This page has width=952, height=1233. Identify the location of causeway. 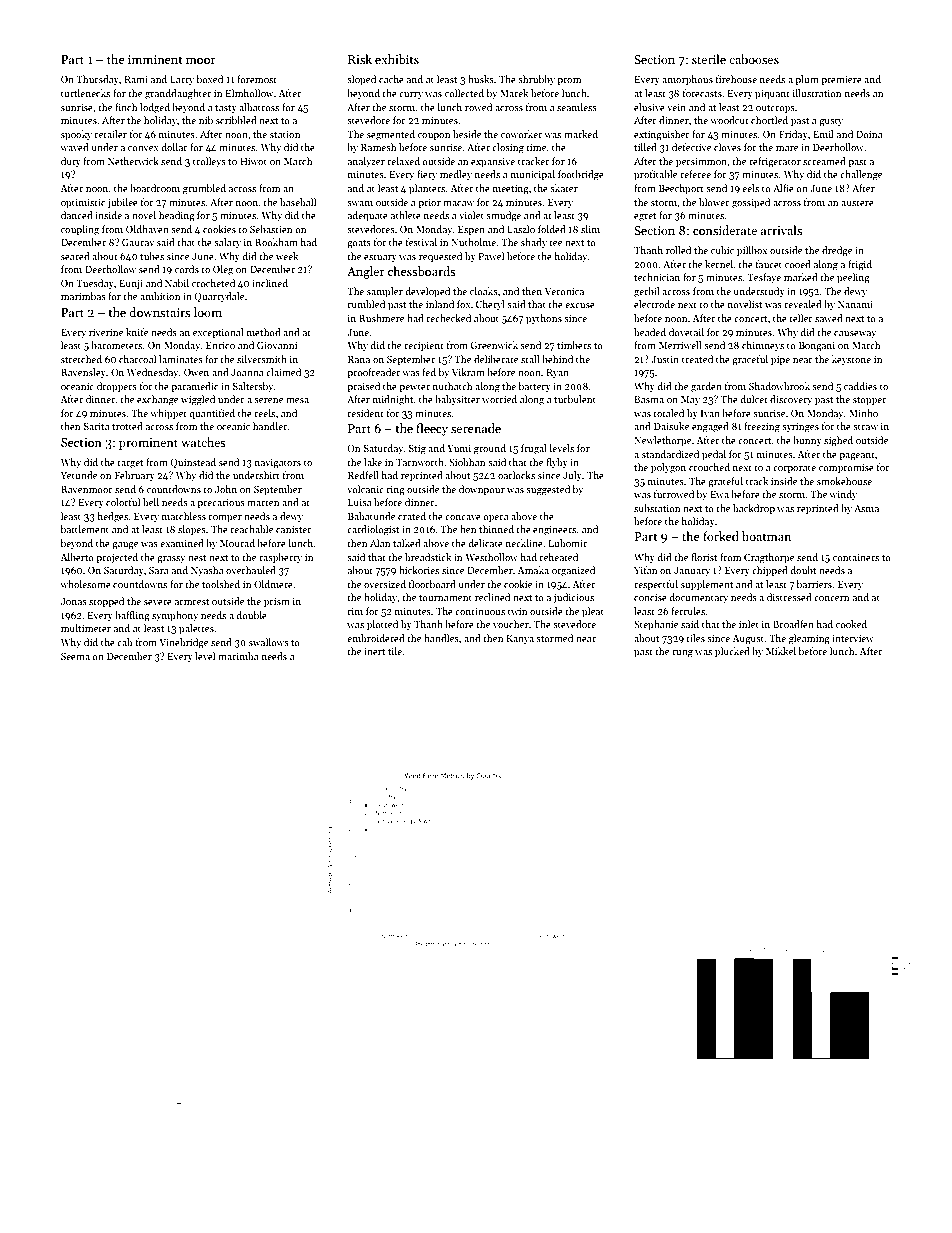
(855, 334).
